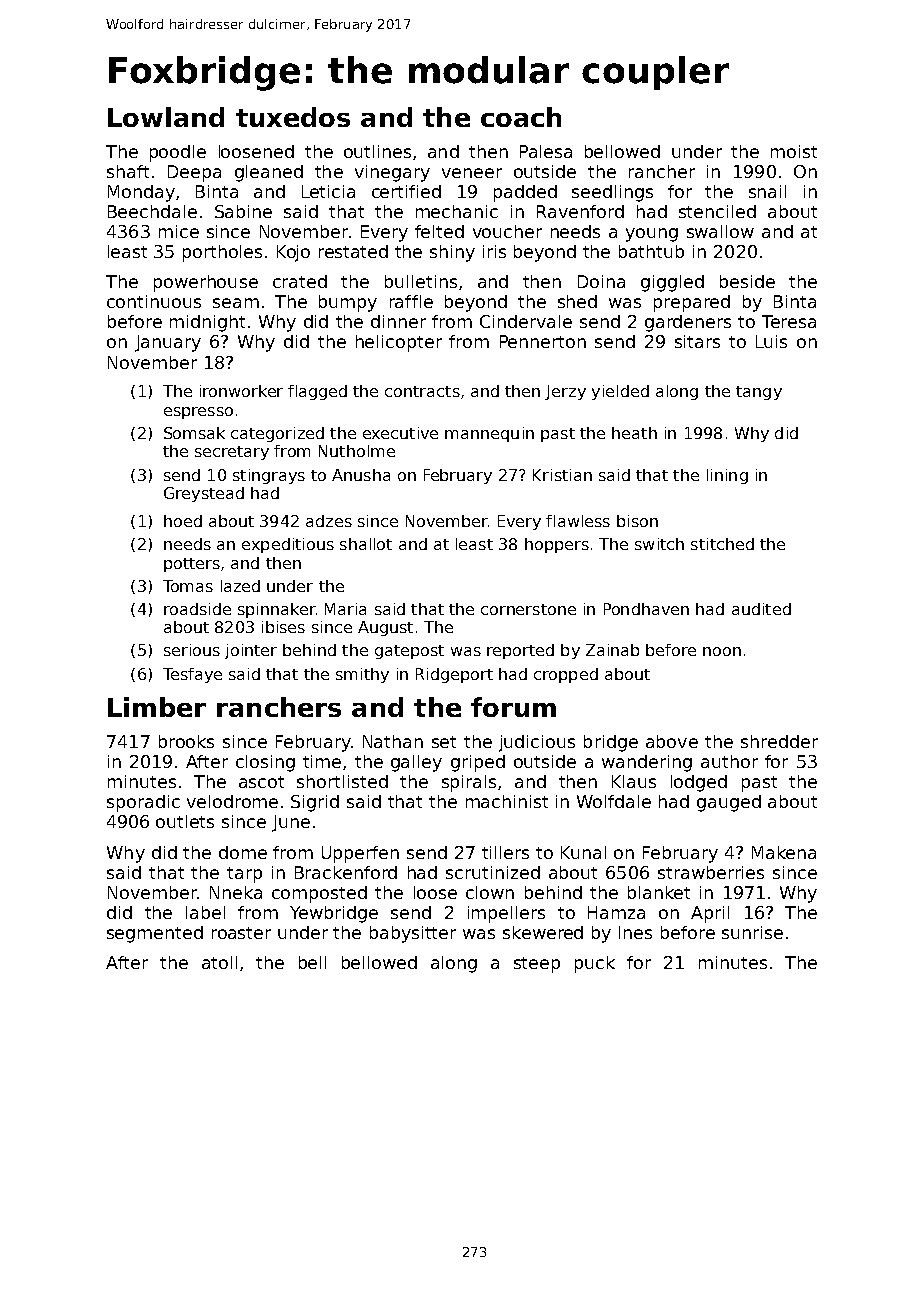 The image size is (924, 1308). I want to click on sunrise, so click(752, 932).
